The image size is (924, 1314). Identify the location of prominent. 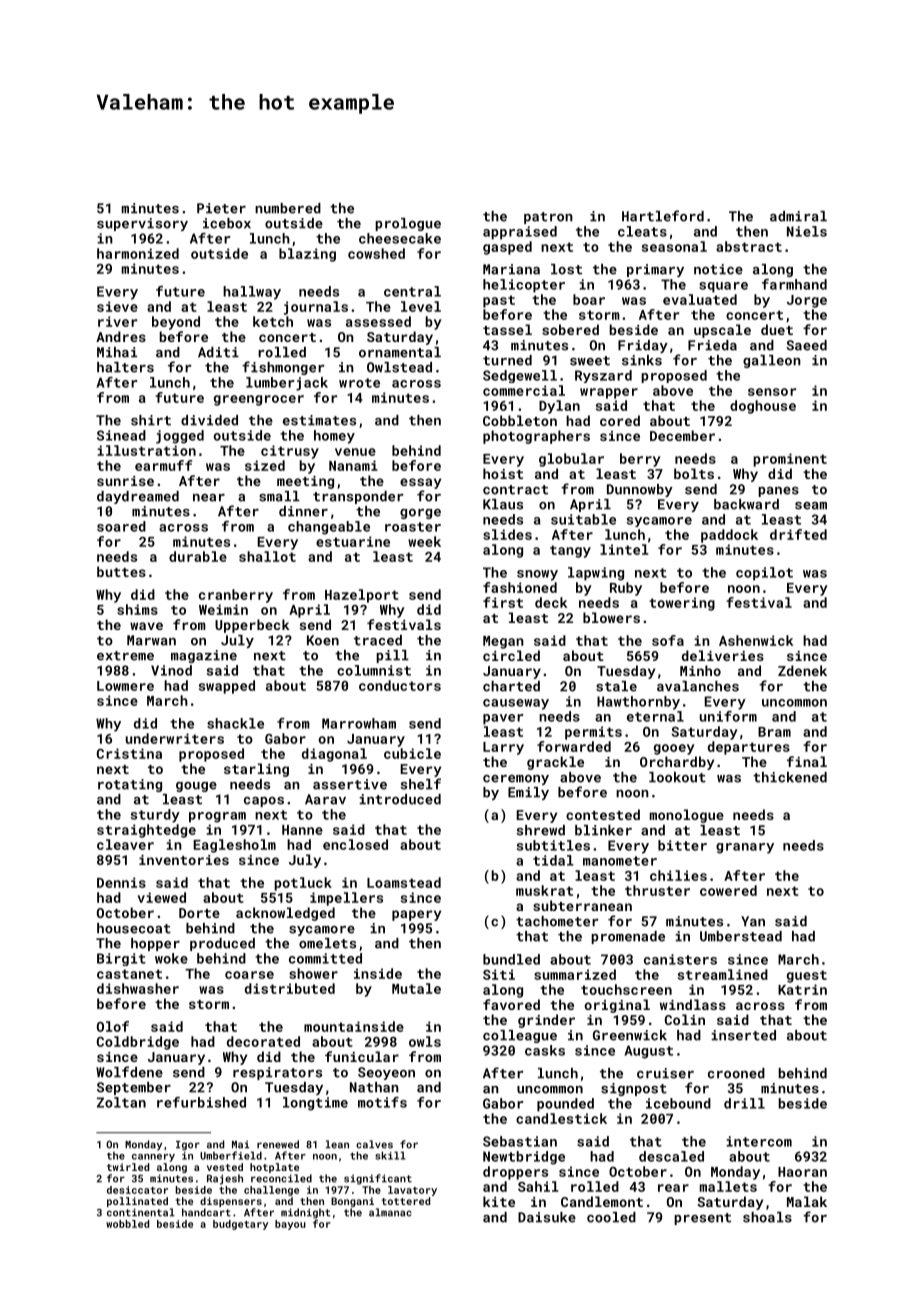
(790, 460).
